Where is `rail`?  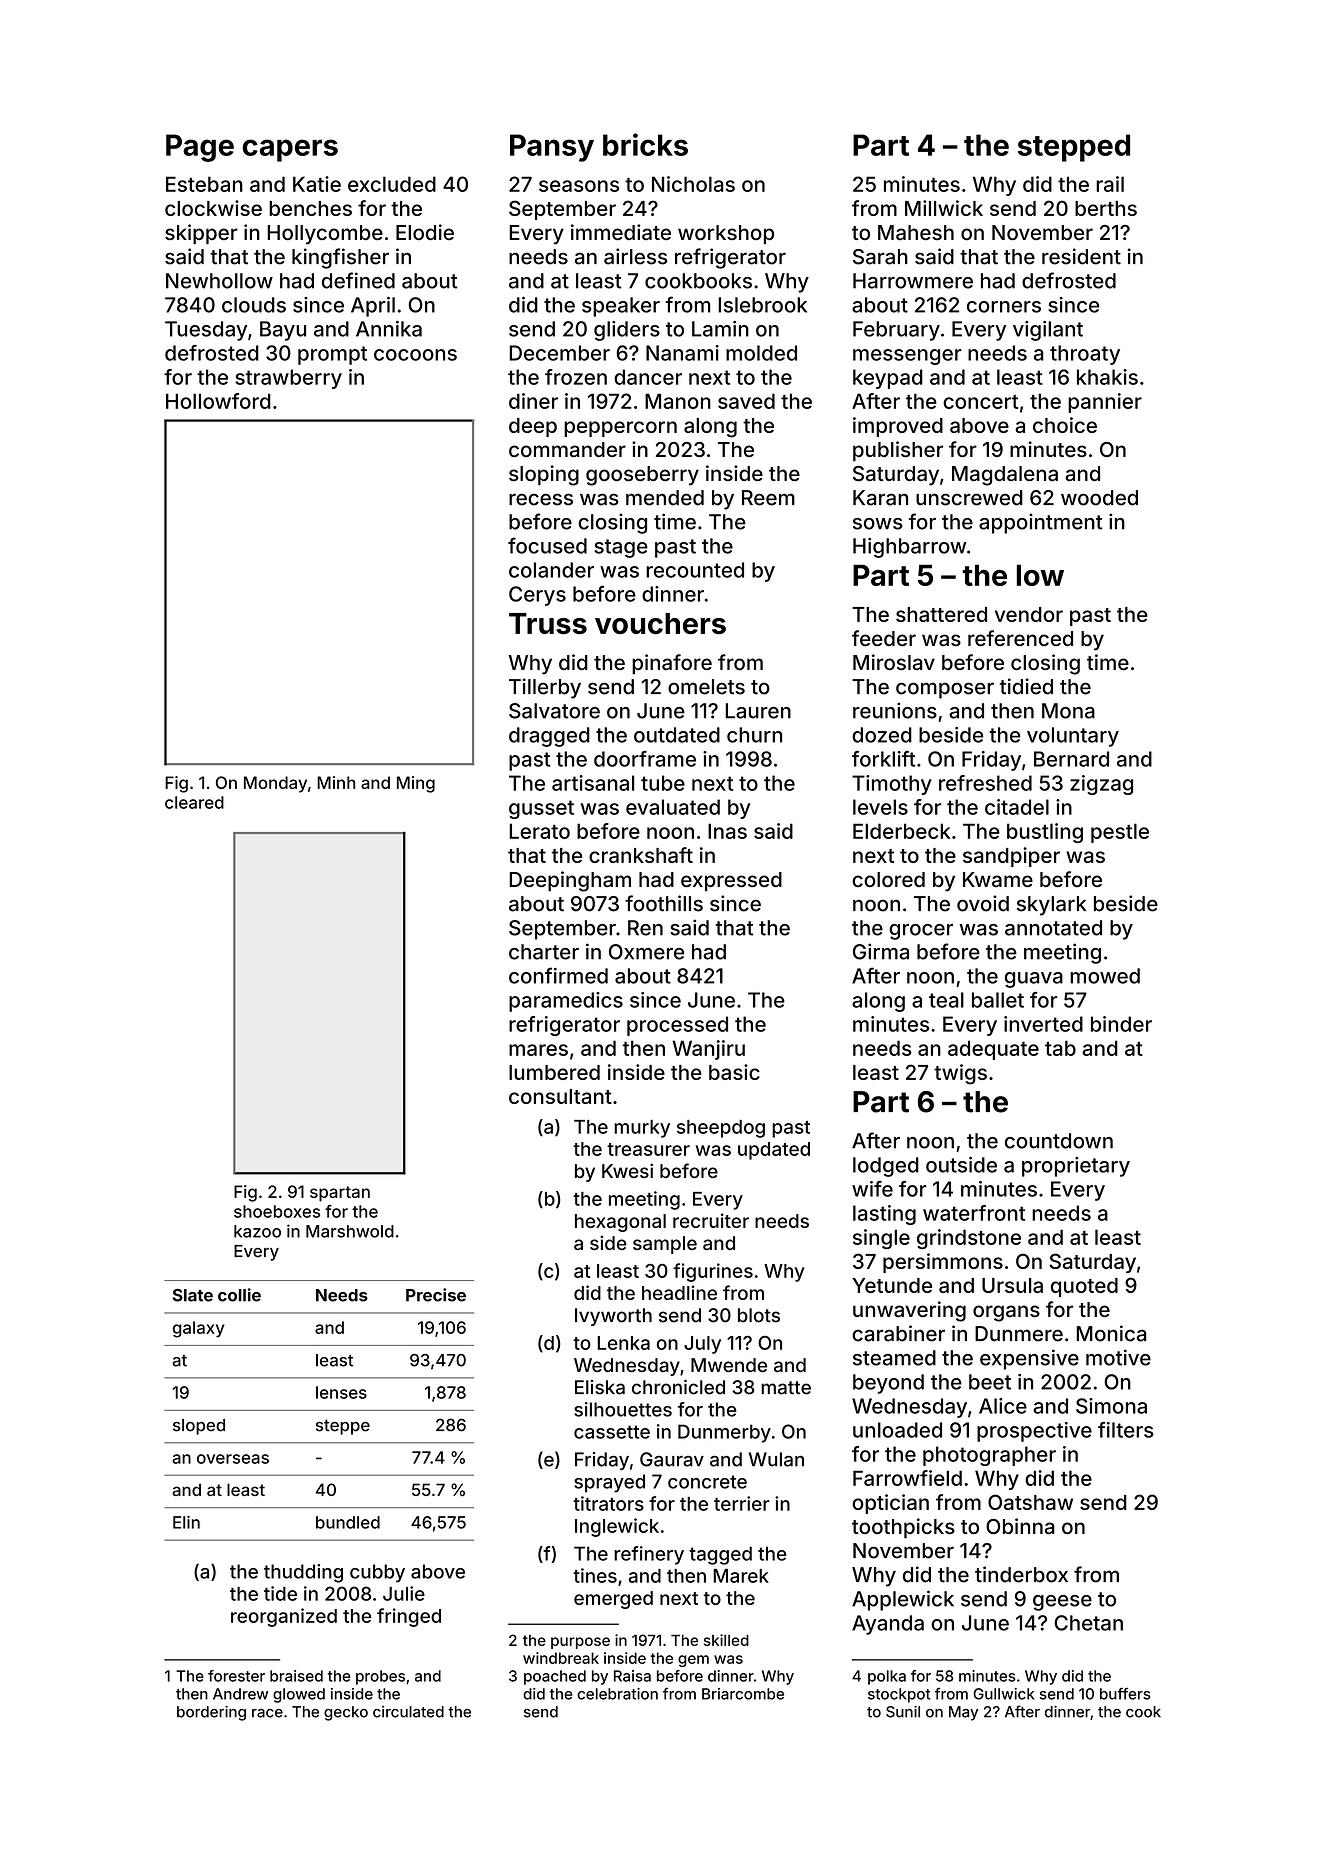
rail is located at coordinates (1110, 184).
